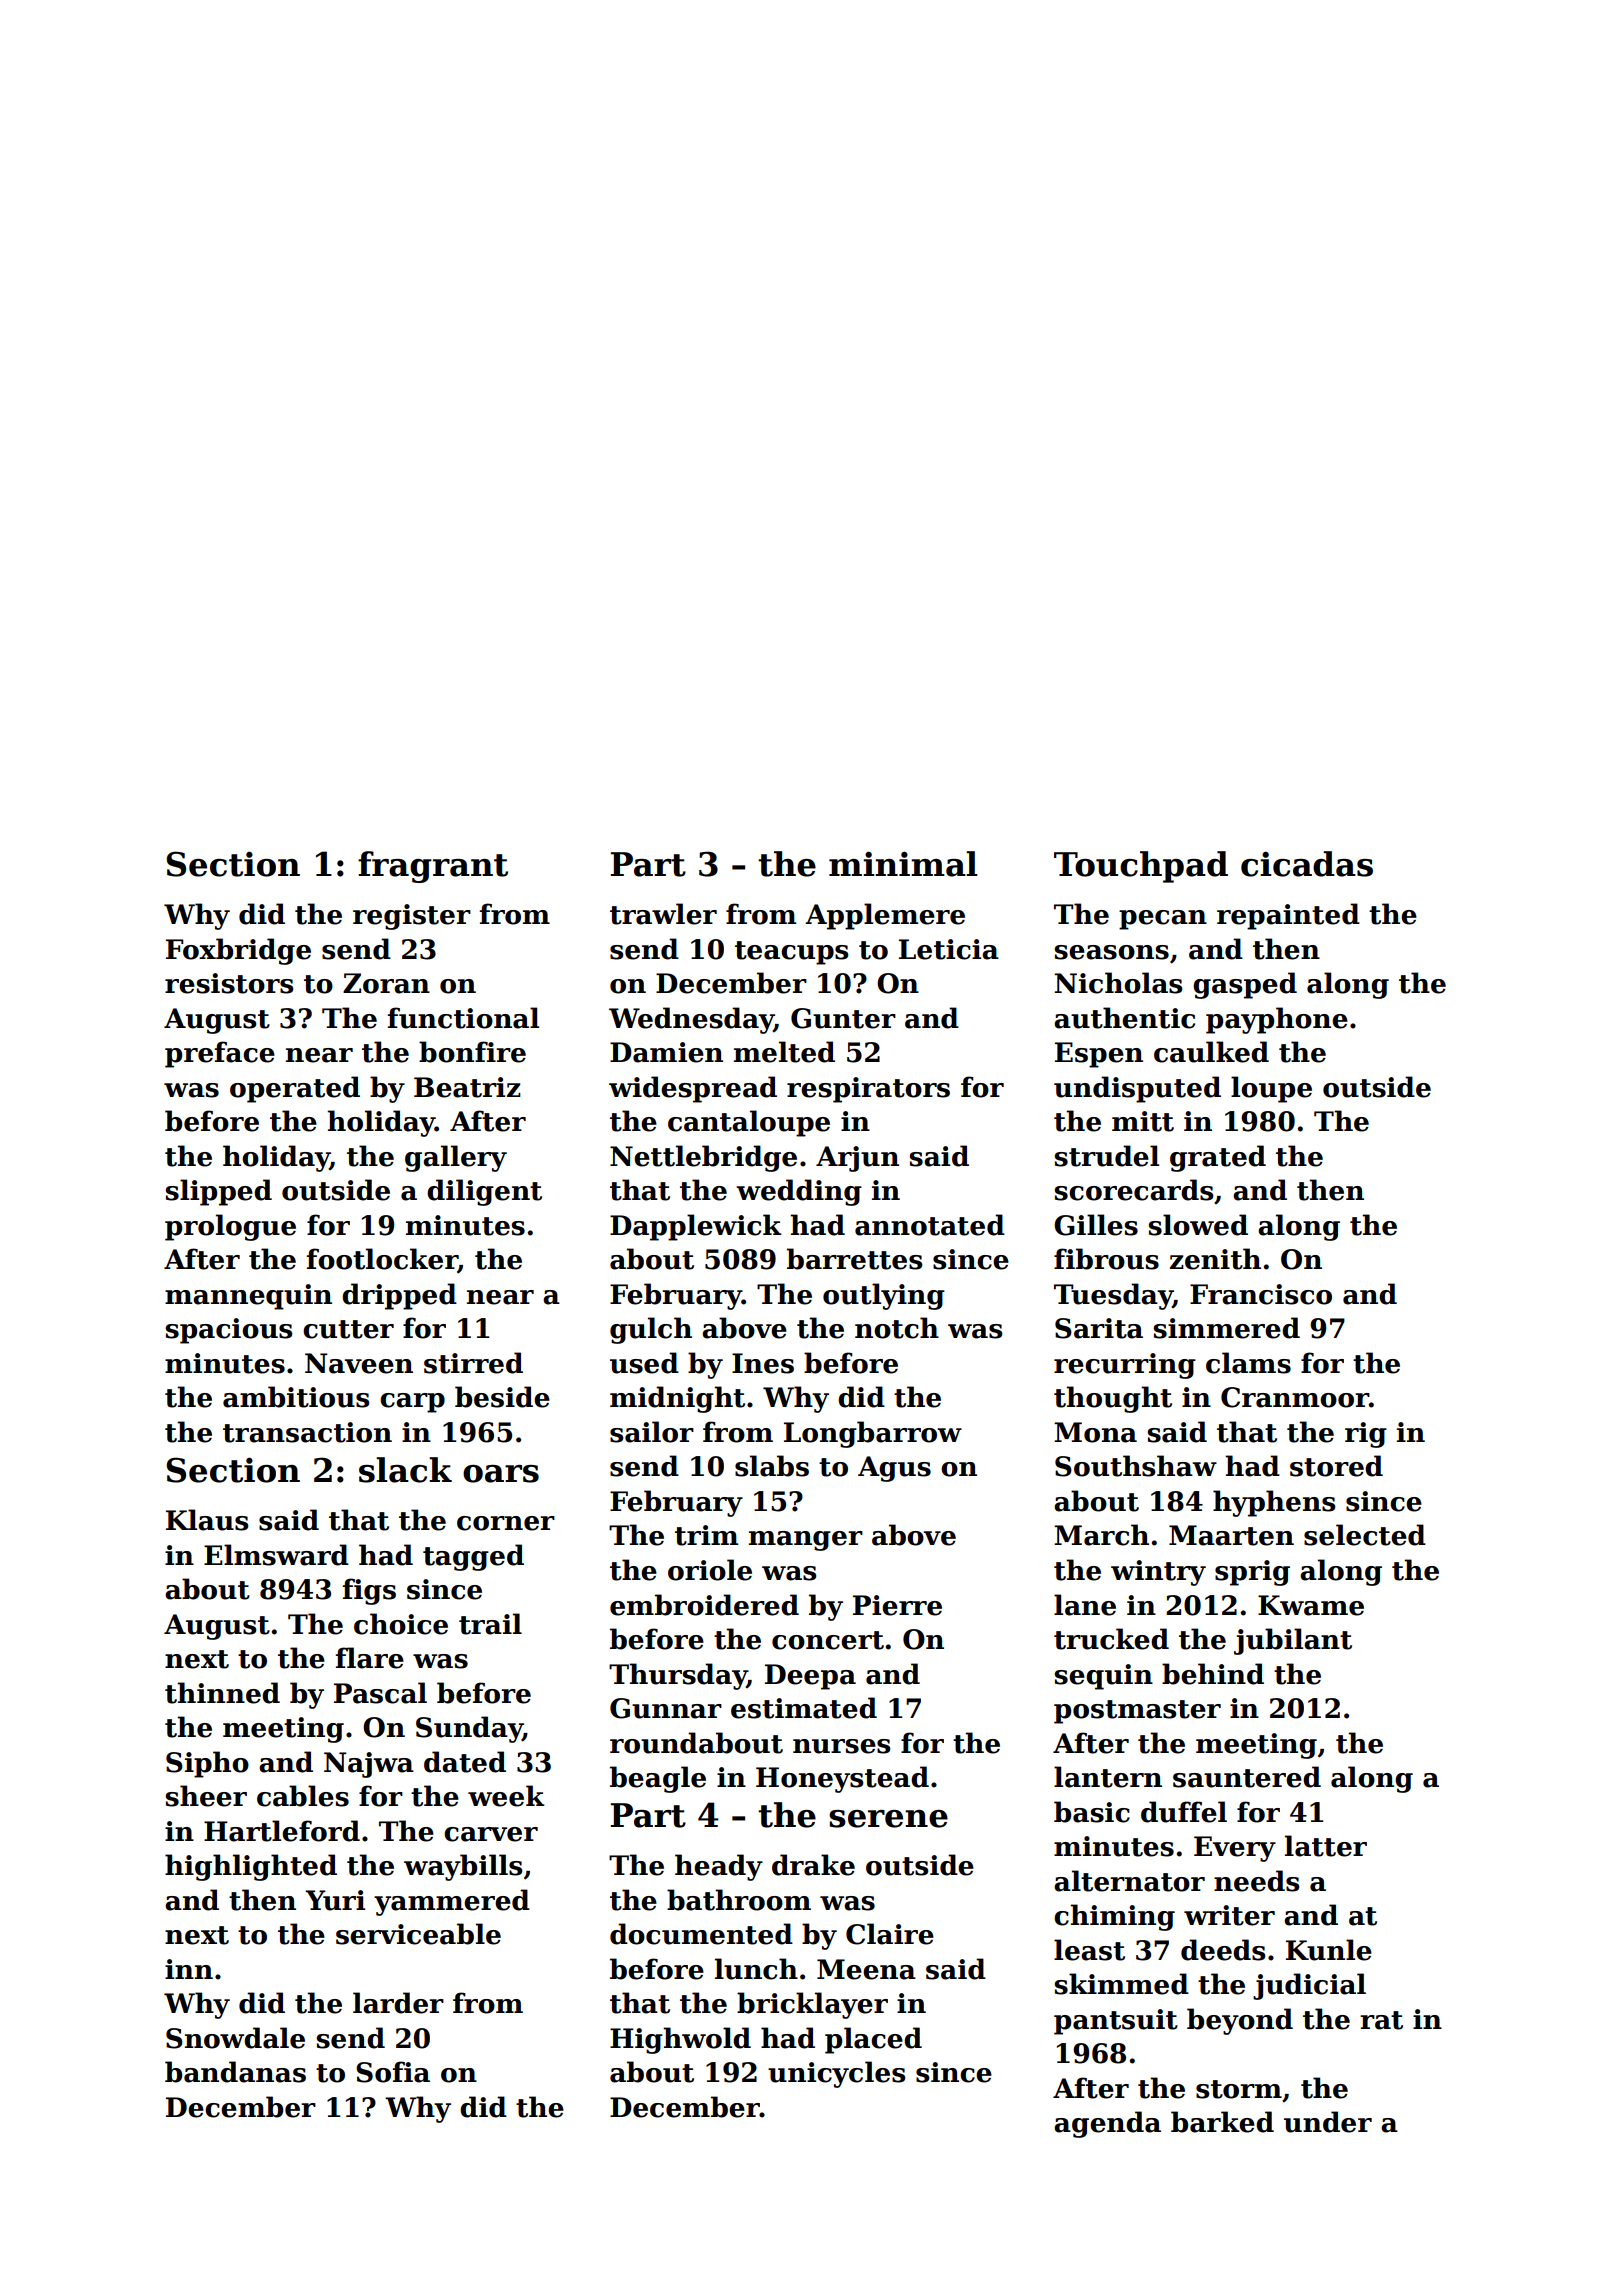 The image size is (1620, 2292). Describe the element at coordinates (704, 1605) in the image. I see `embroidered` at that location.
